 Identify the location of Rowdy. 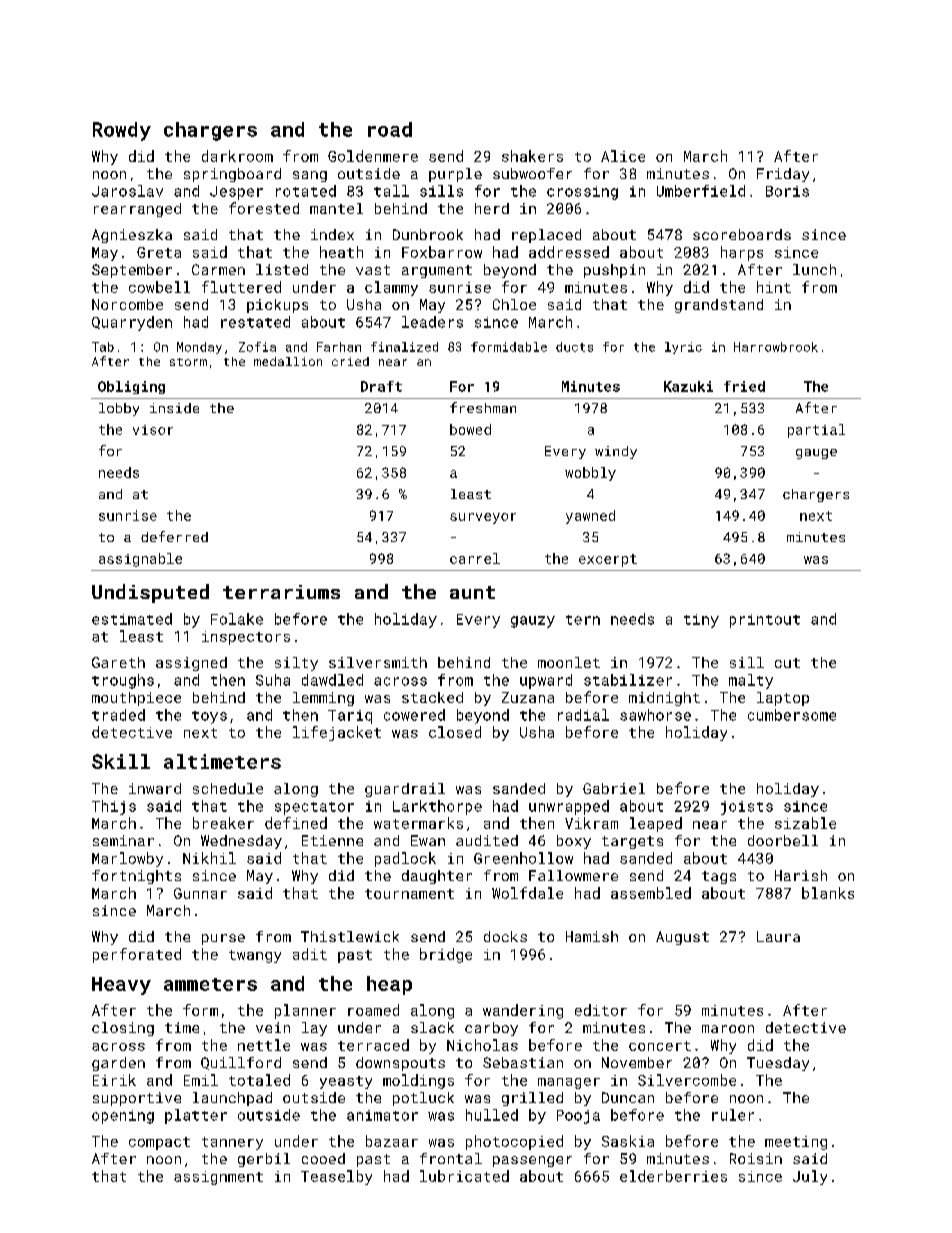
(122, 131).
